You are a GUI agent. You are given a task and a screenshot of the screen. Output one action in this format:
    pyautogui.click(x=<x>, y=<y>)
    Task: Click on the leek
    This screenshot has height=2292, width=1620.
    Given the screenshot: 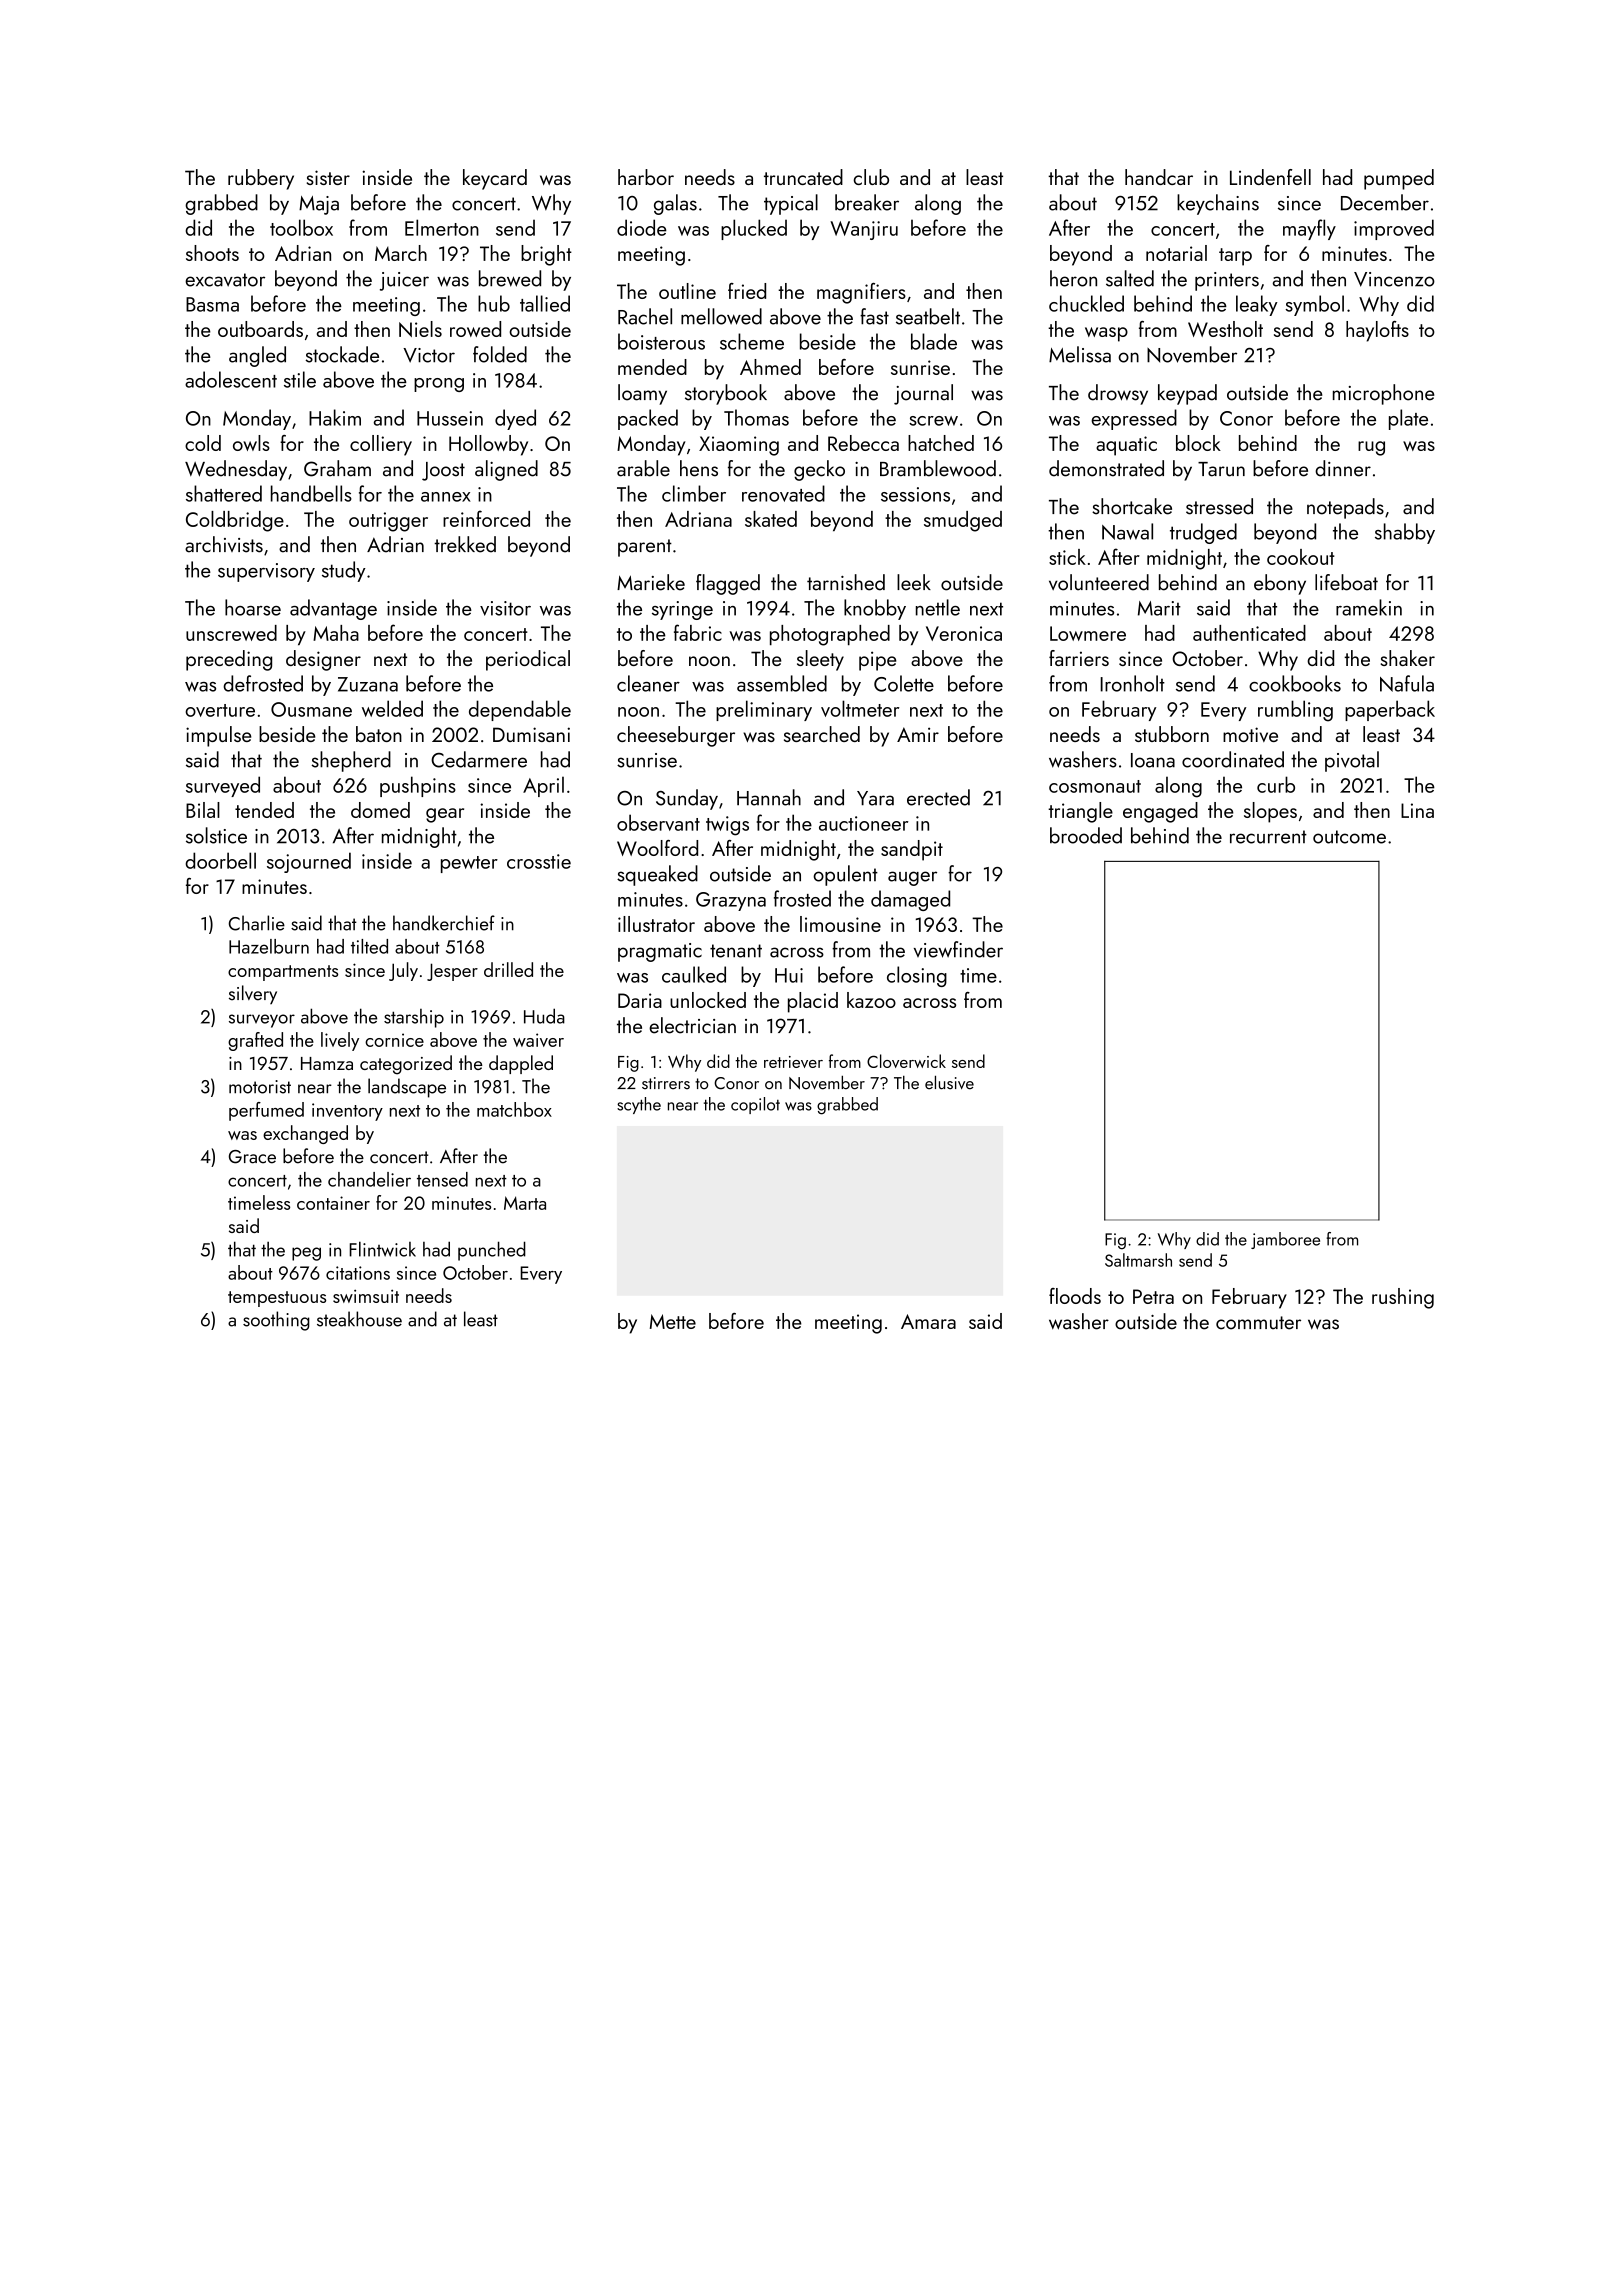 What is the action you would take?
    pyautogui.click(x=914, y=582)
